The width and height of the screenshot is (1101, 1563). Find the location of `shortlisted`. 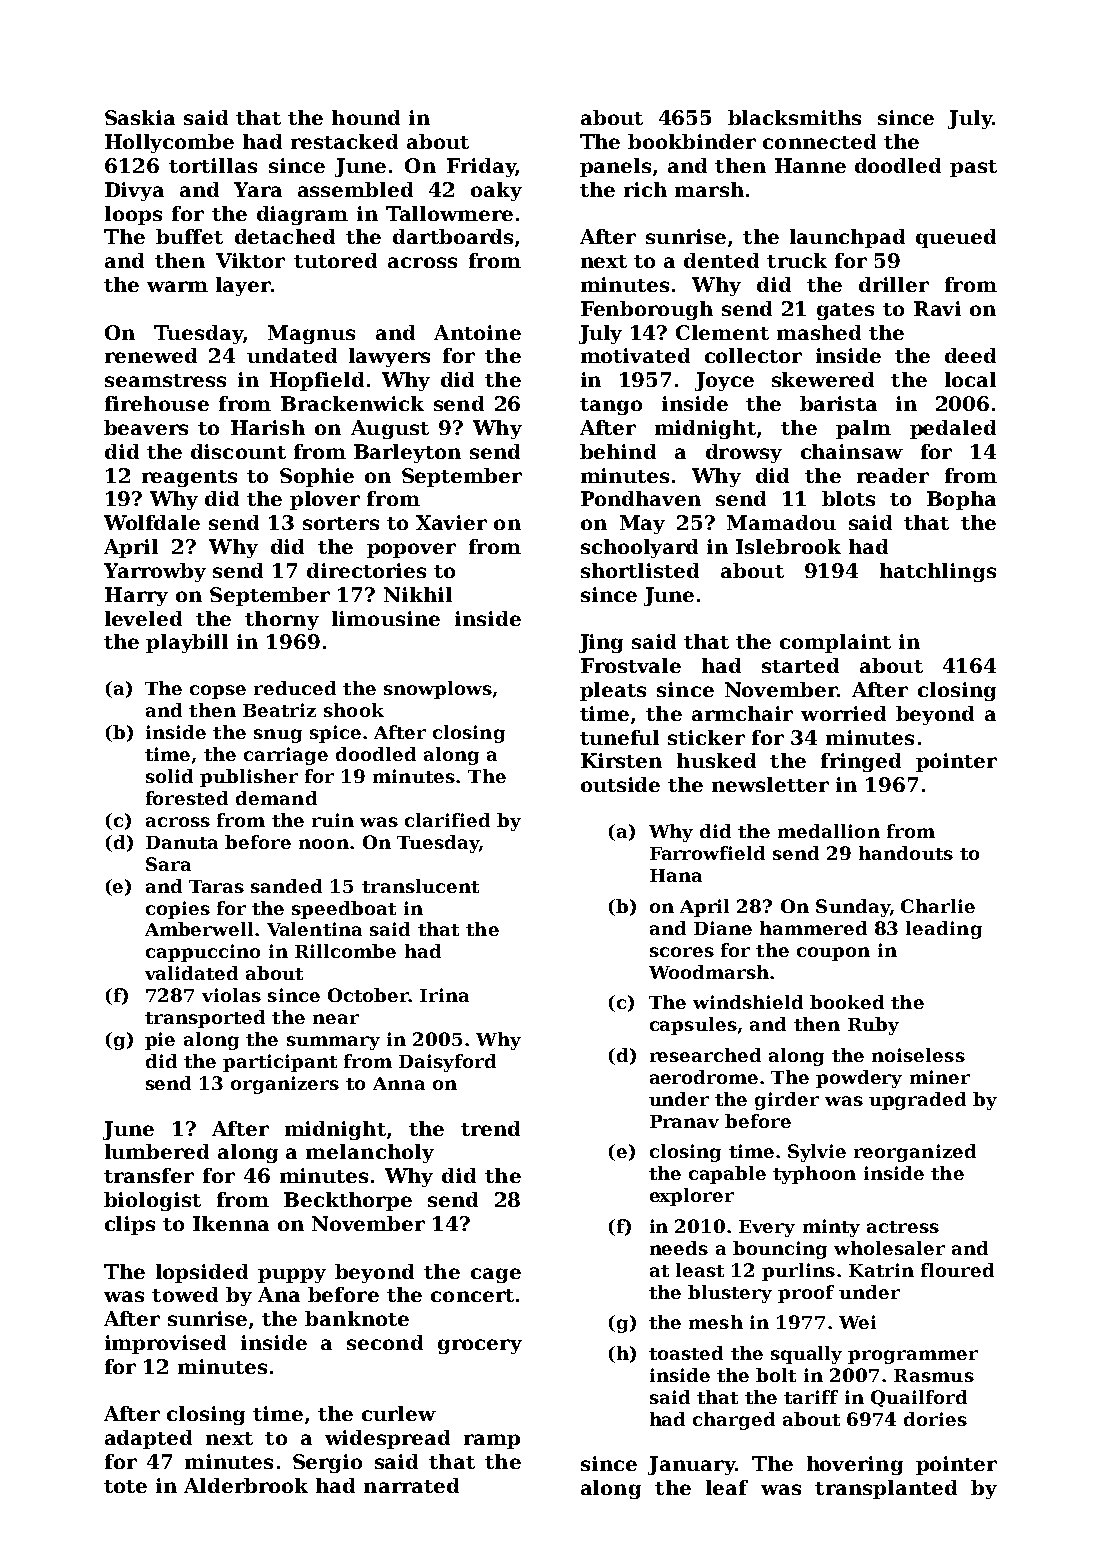

shortlisted is located at coordinates (640, 570).
